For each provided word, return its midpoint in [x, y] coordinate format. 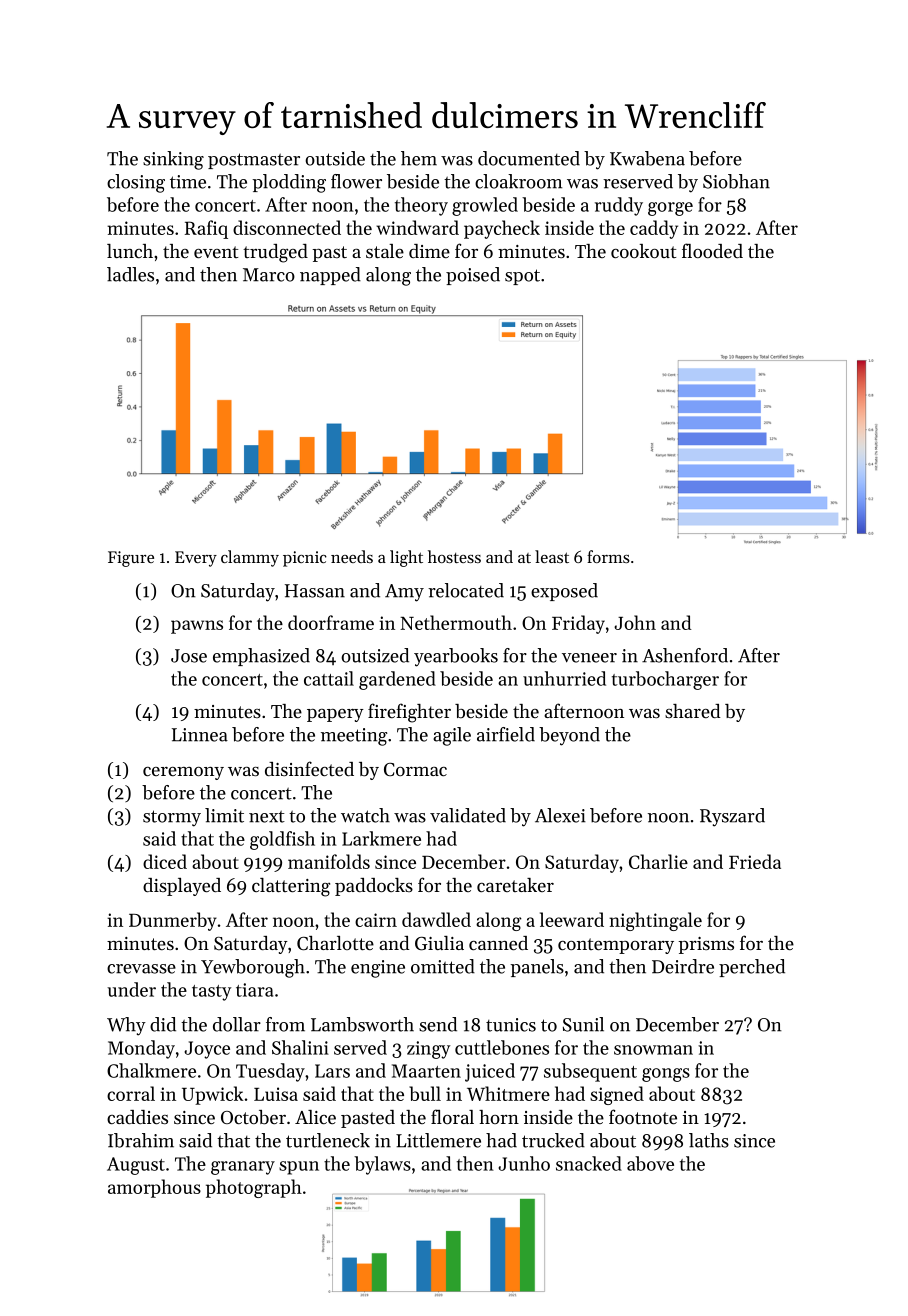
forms [608, 556]
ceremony [183, 773]
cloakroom [518, 181]
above [650, 1163]
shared [693, 711]
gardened [397, 680]
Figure [131, 559]
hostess [454, 556]
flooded [712, 250]
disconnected [287, 227]
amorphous [154, 1188]
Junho [524, 1163]
